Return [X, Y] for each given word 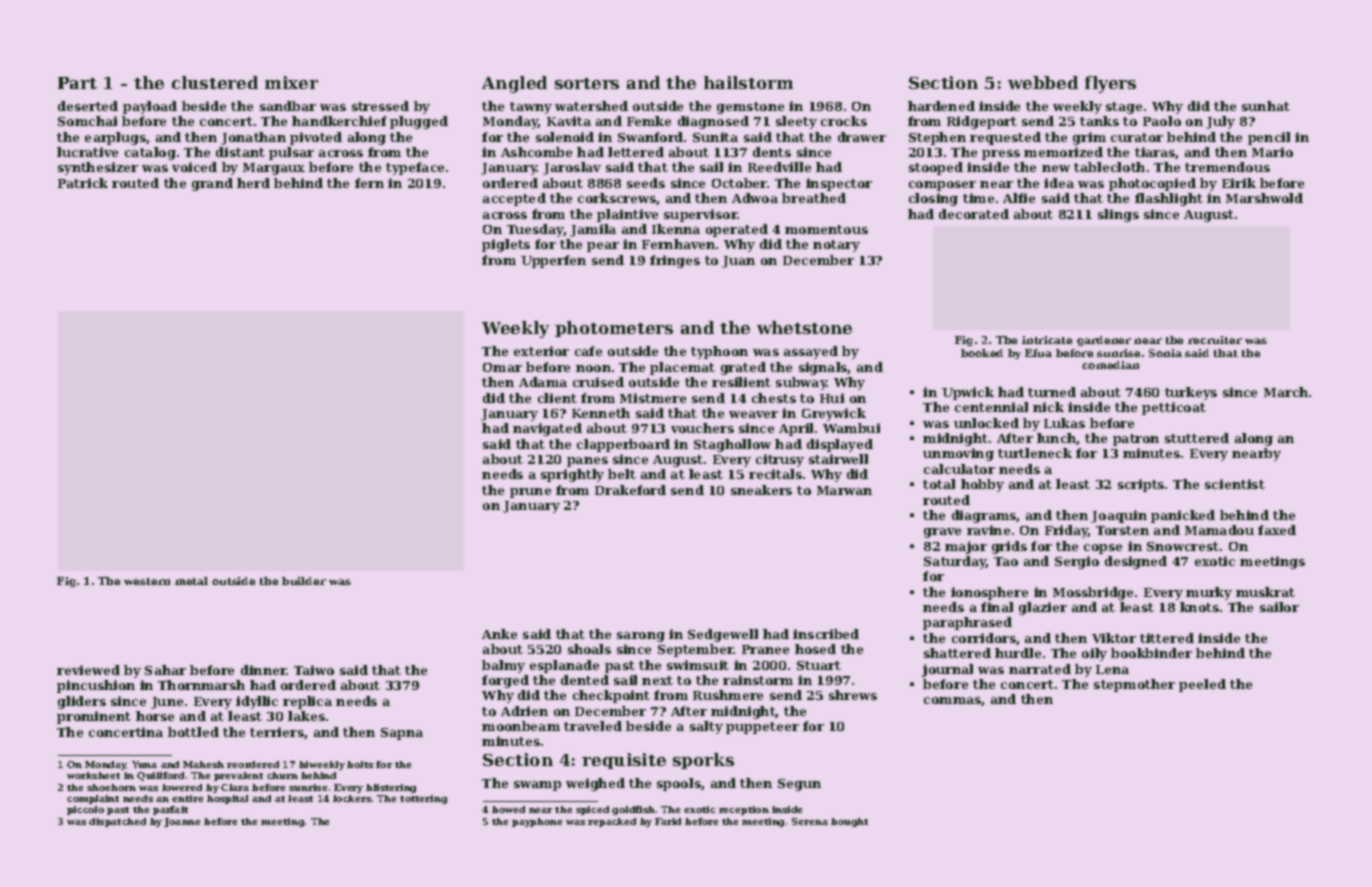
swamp [537, 786]
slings [1118, 215]
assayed [811, 352]
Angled [514, 84]
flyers [1110, 84]
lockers [352, 798]
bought [849, 822]
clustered [215, 82]
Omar [502, 367]
